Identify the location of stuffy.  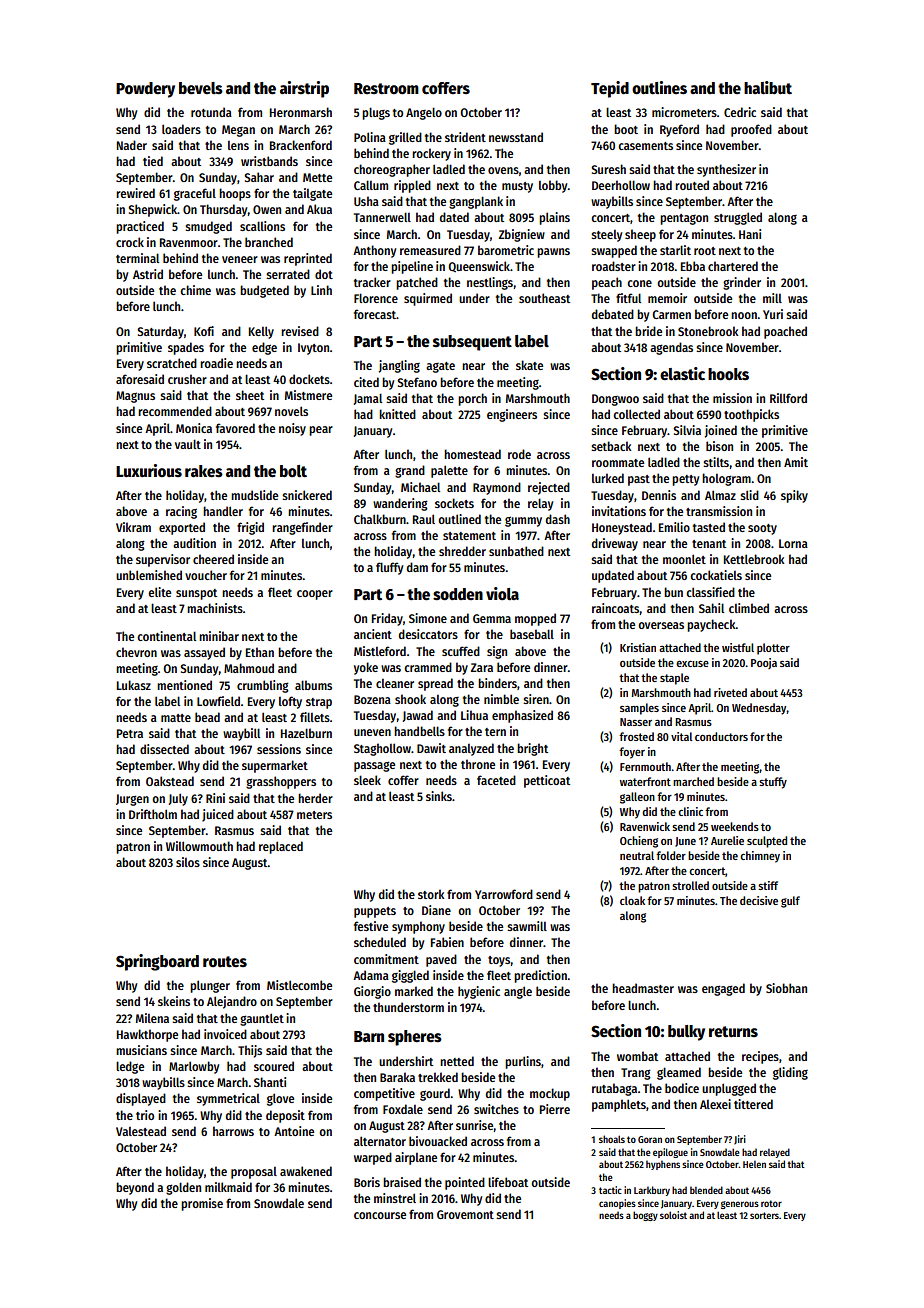
(773, 783).
